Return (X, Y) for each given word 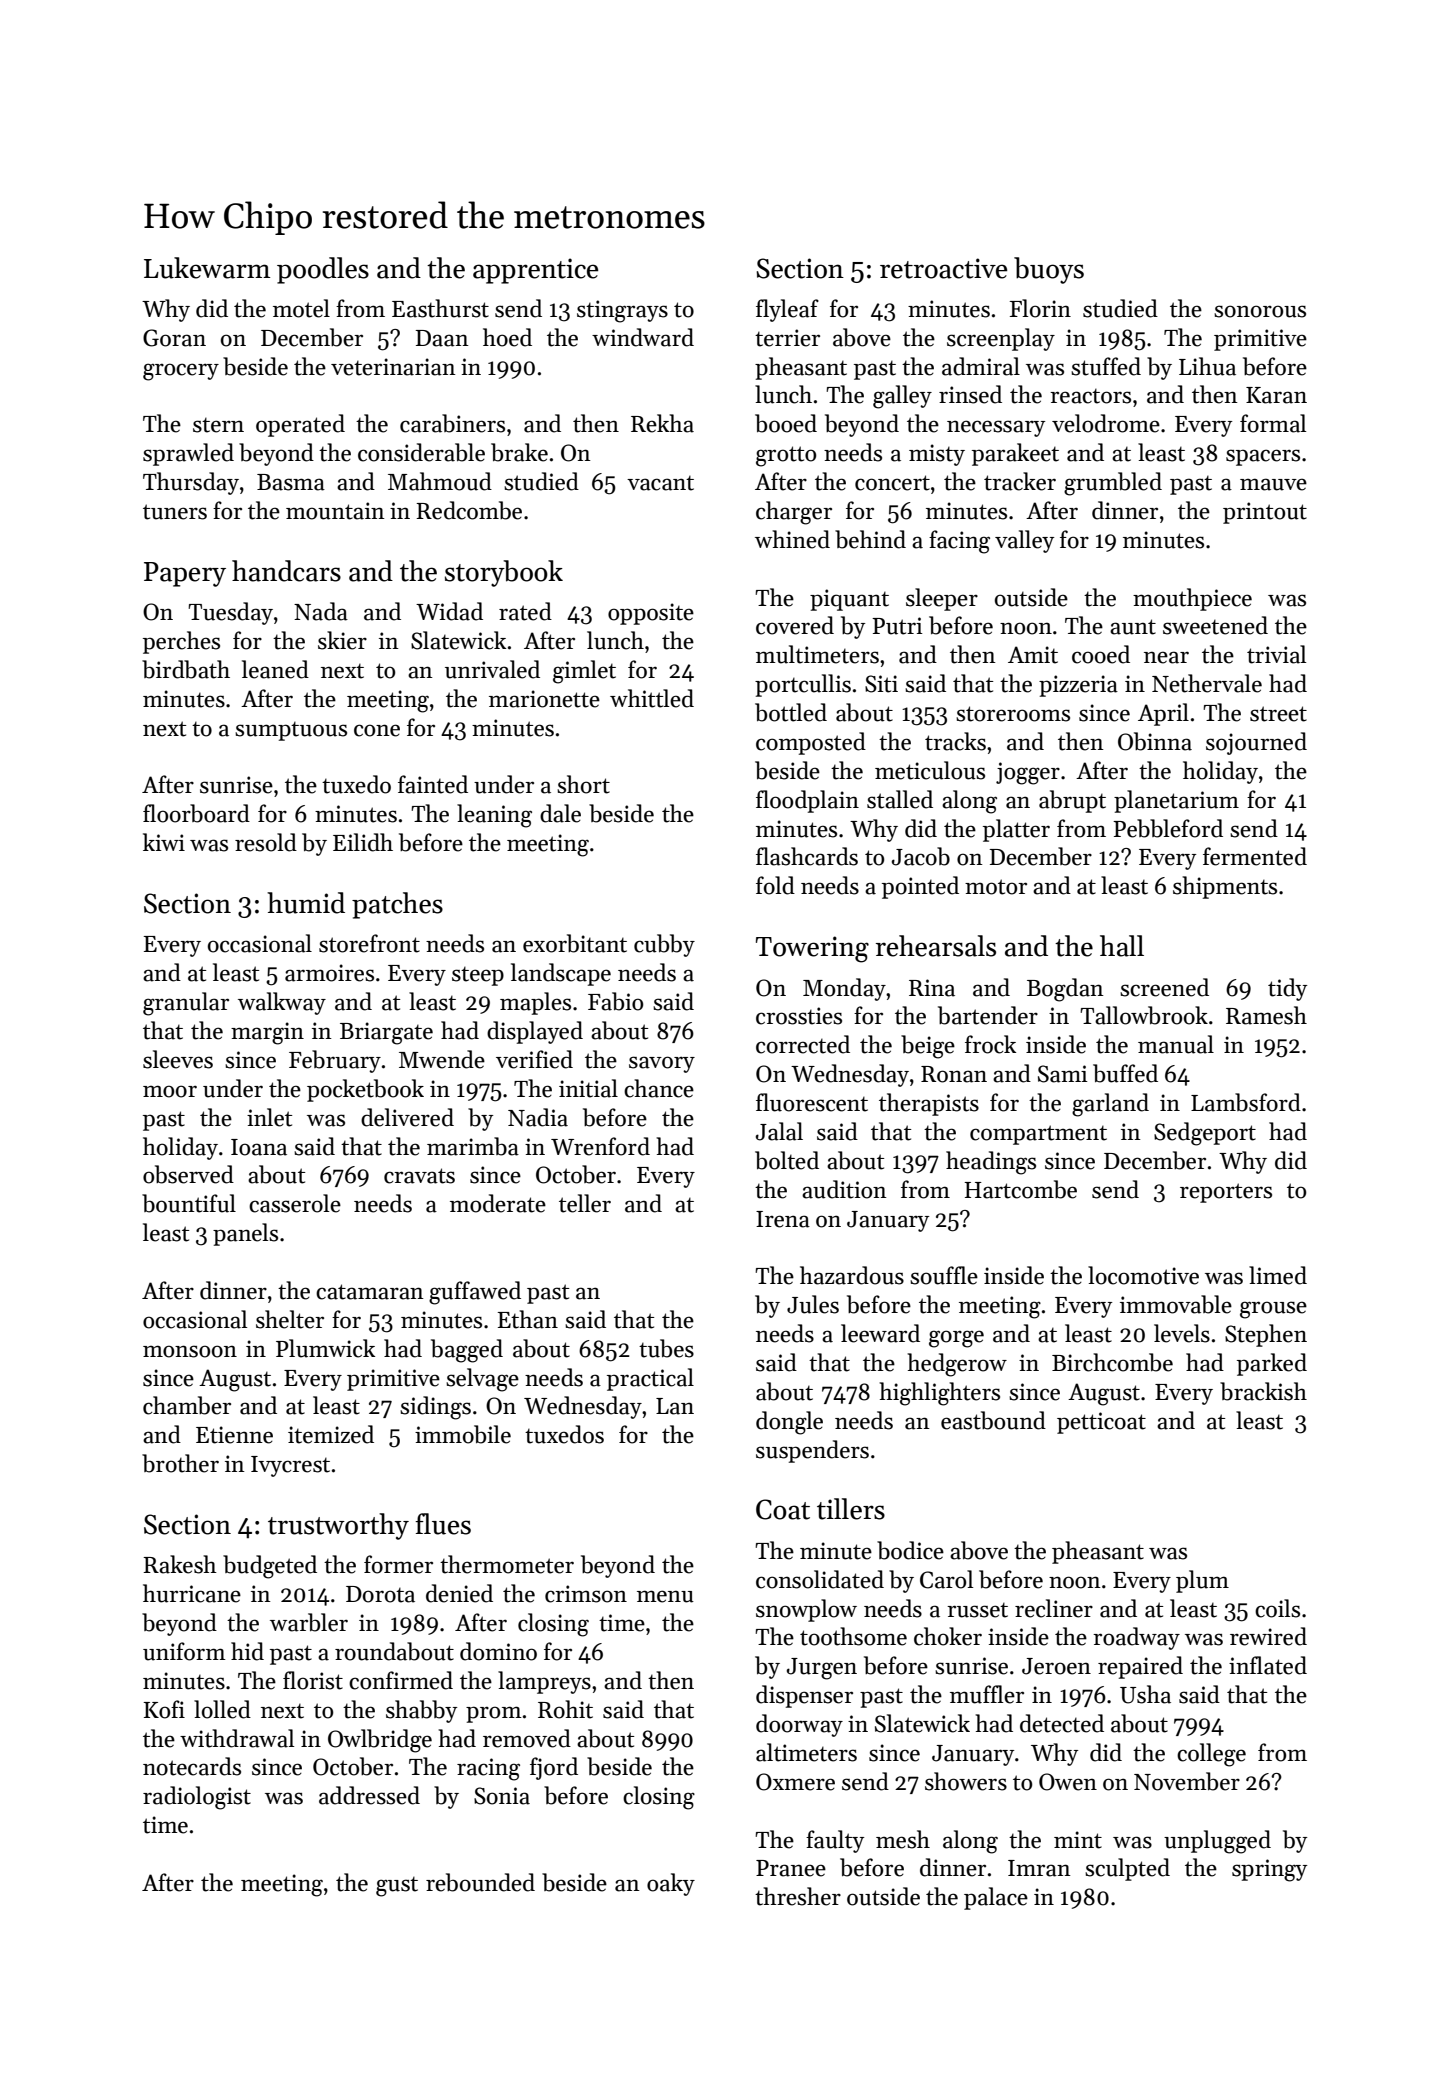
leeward (880, 1333)
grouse (1273, 1310)
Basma (291, 482)
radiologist (197, 1798)
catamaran (370, 1292)
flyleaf (787, 310)
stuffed (1106, 366)
